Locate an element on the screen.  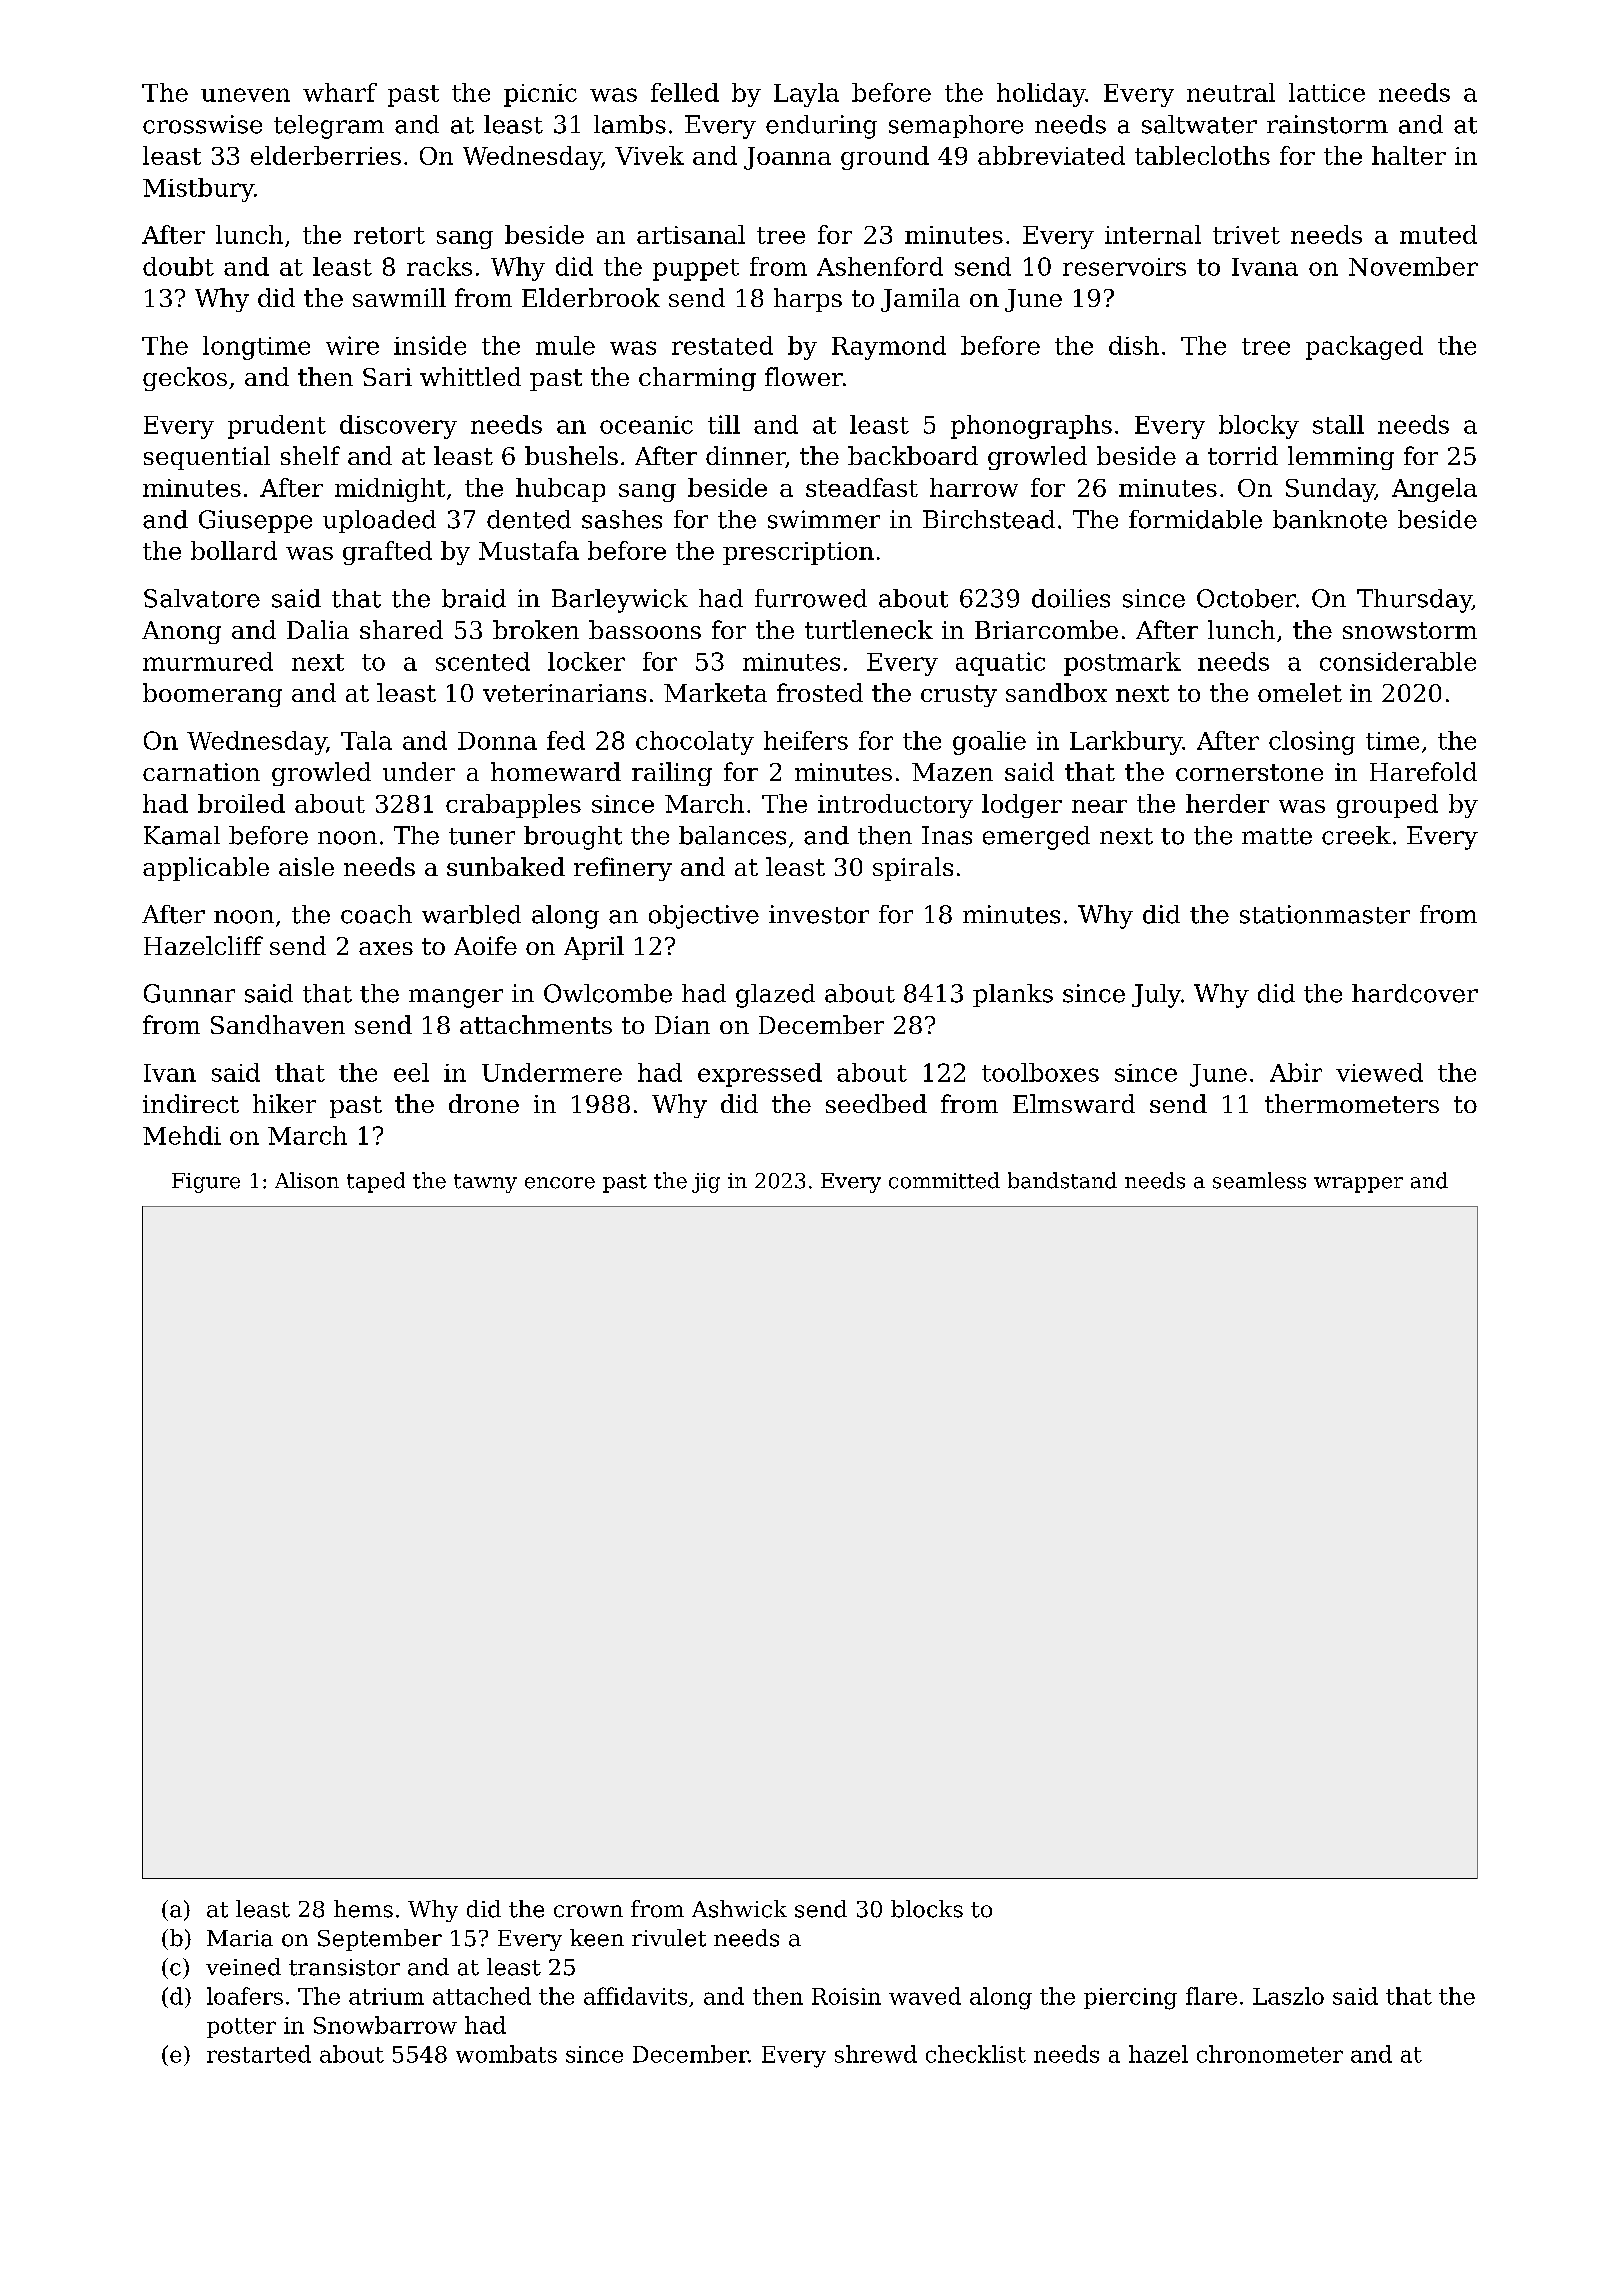
harps is located at coordinates (808, 300).
